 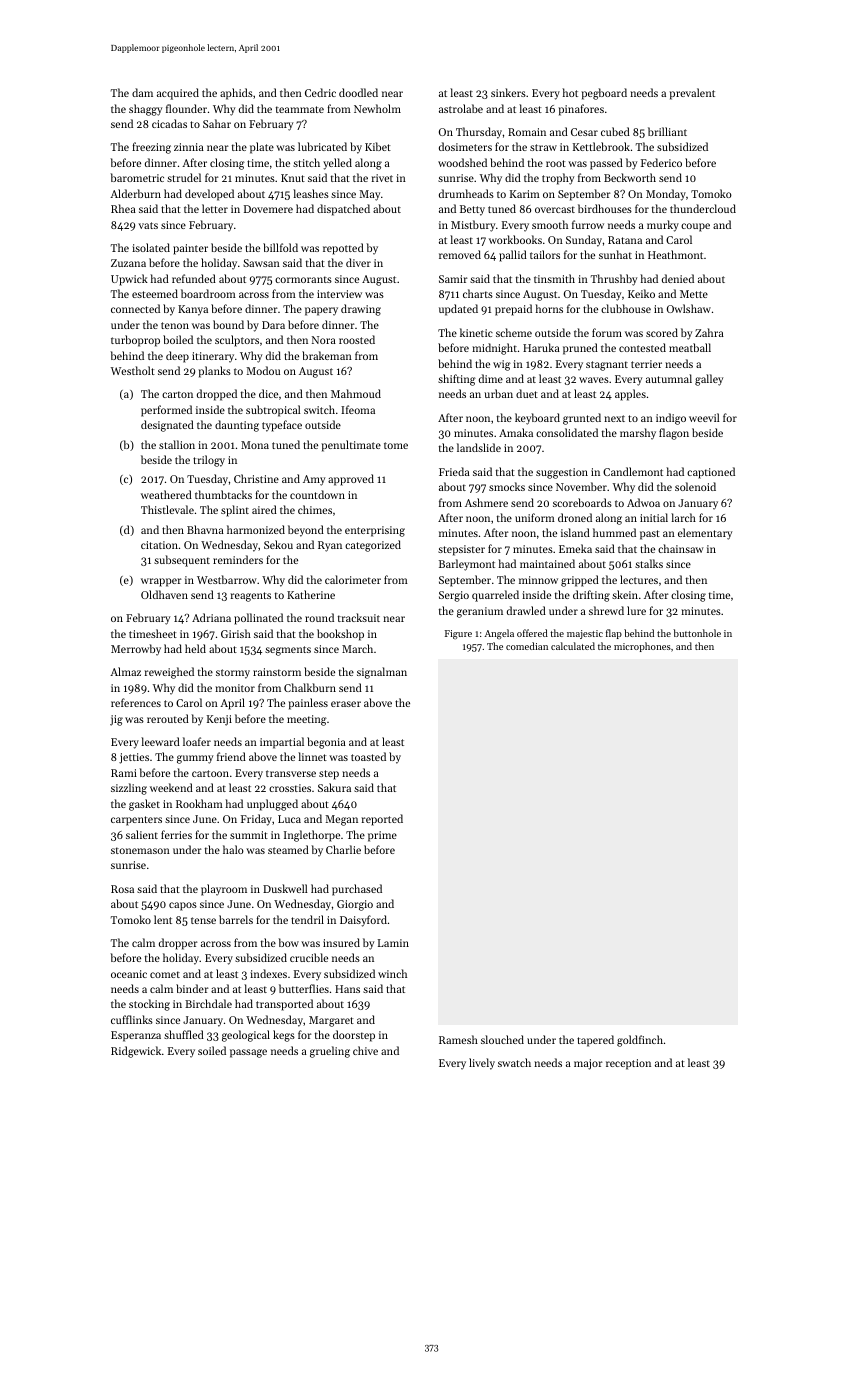 I want to click on captioned, so click(x=711, y=473).
